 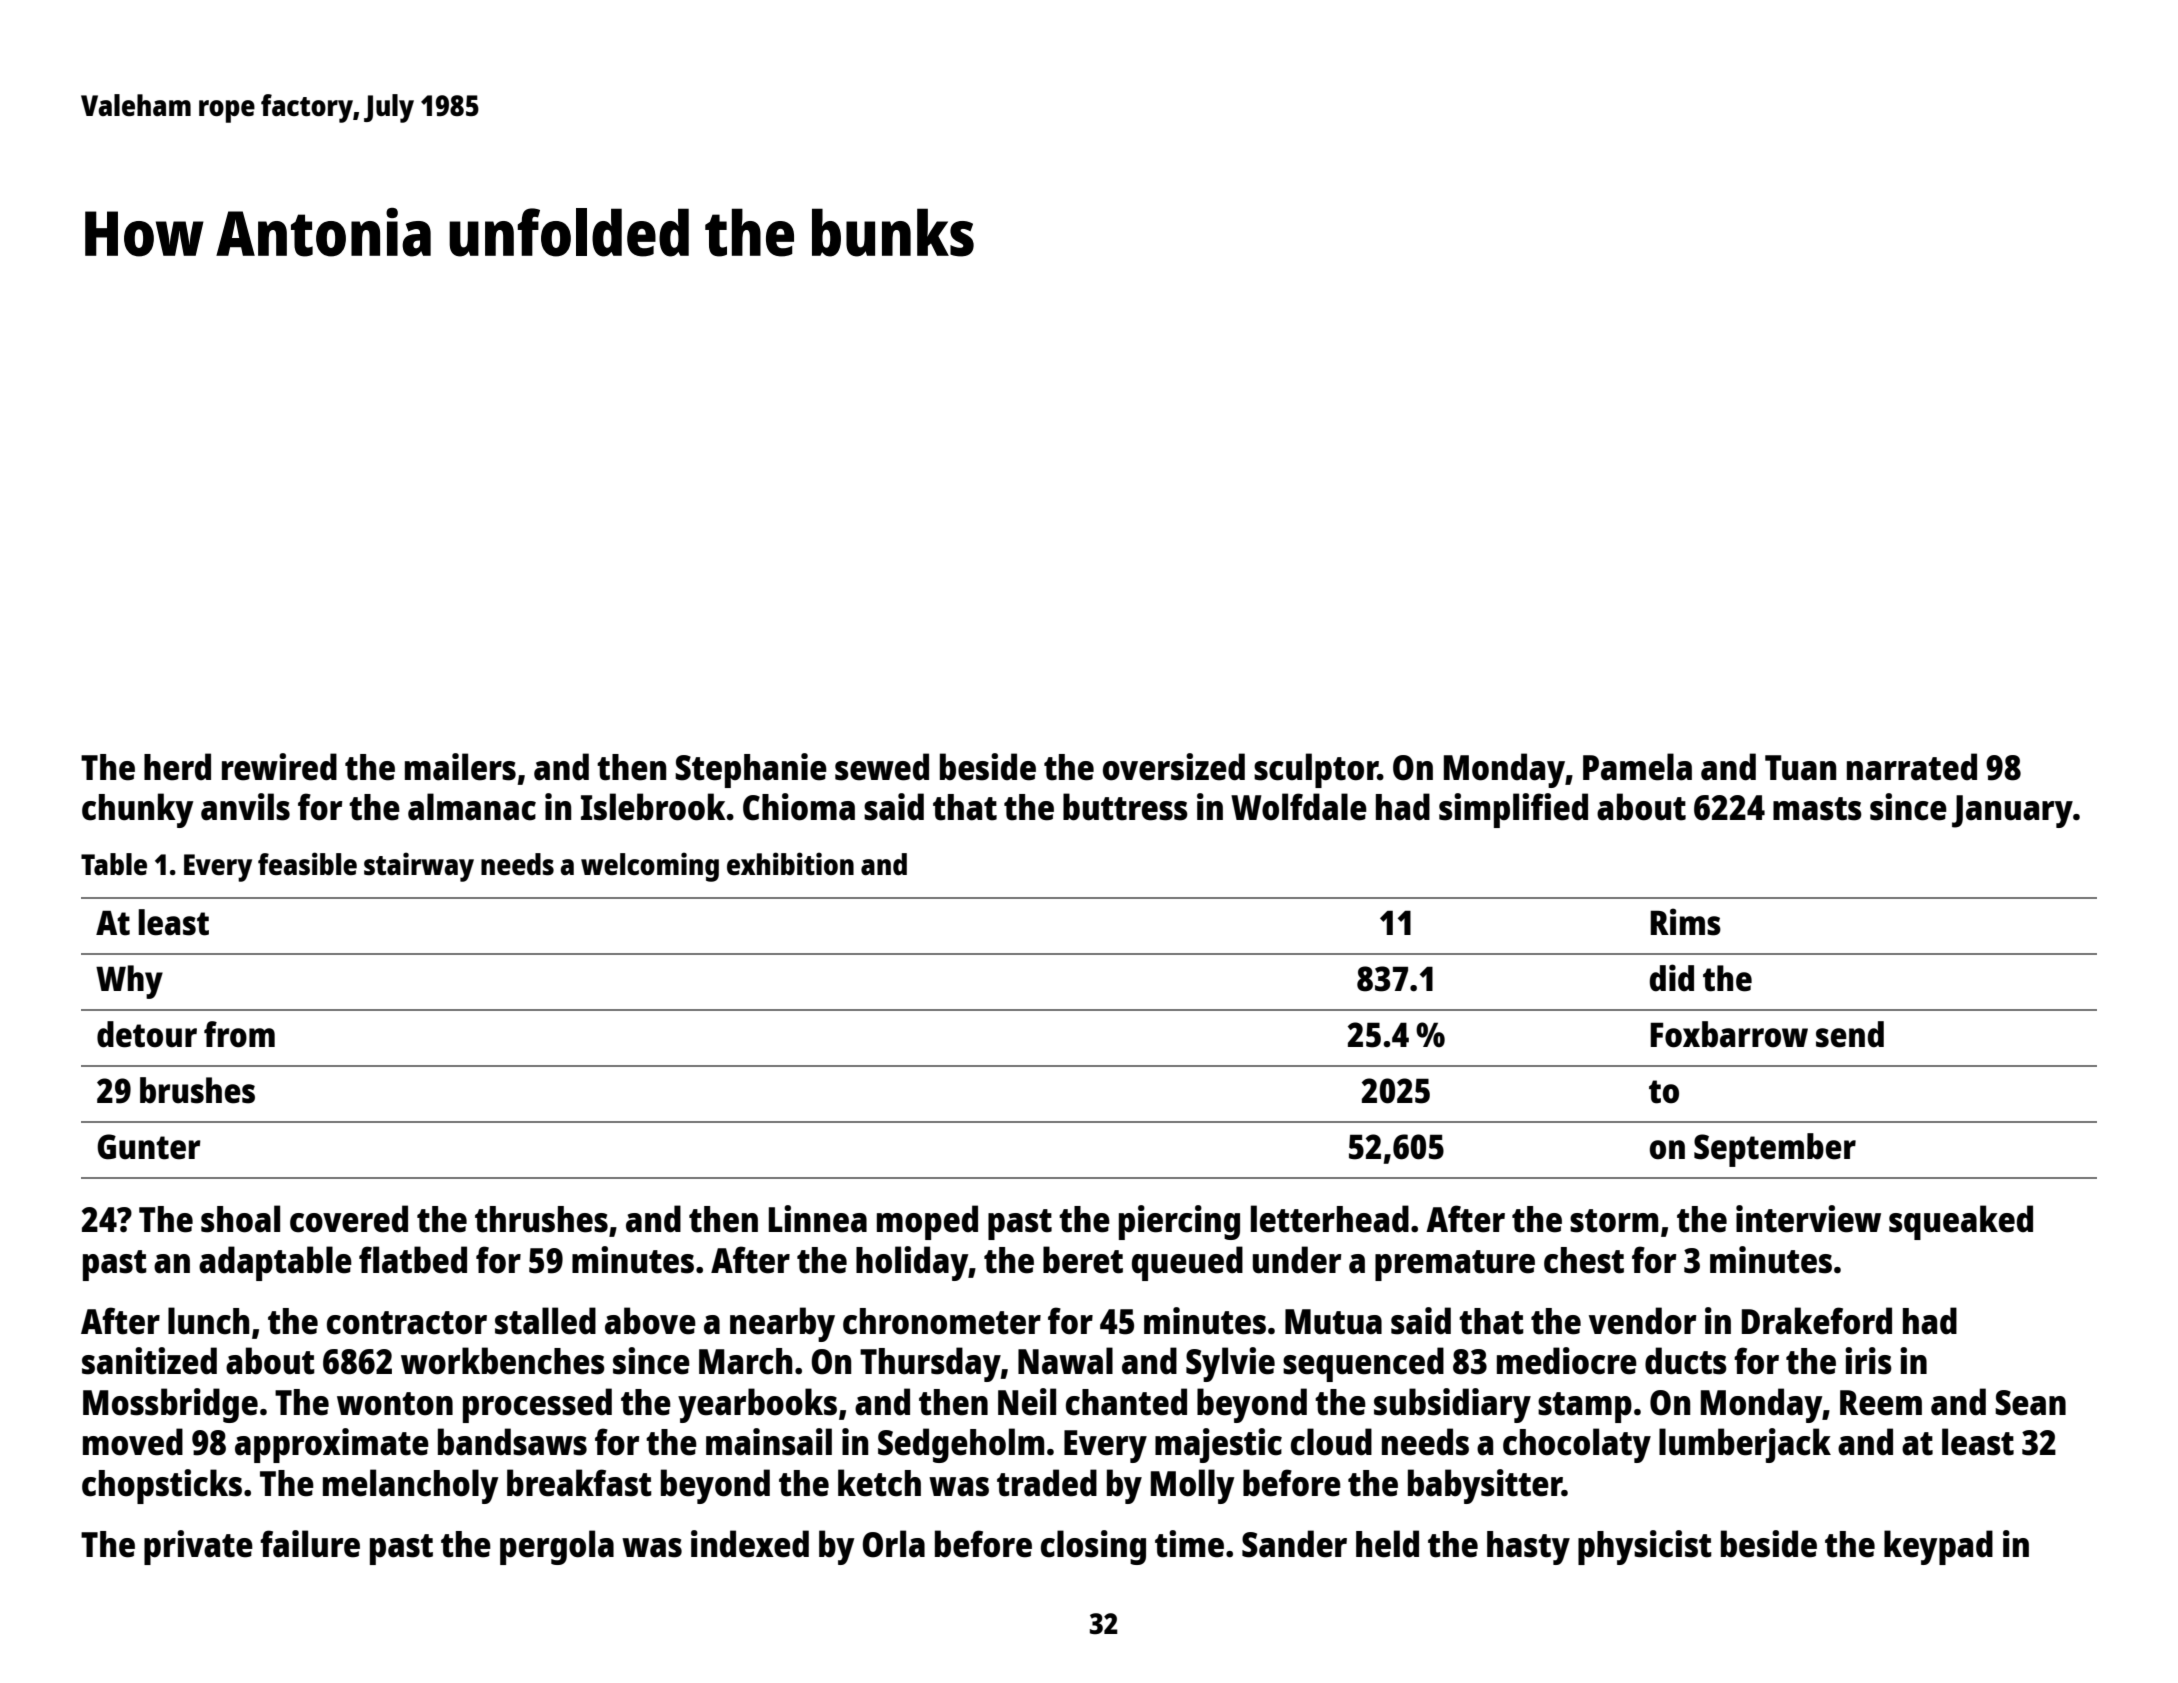 What do you see at coordinates (177, 767) in the screenshot?
I see `herd` at bounding box center [177, 767].
